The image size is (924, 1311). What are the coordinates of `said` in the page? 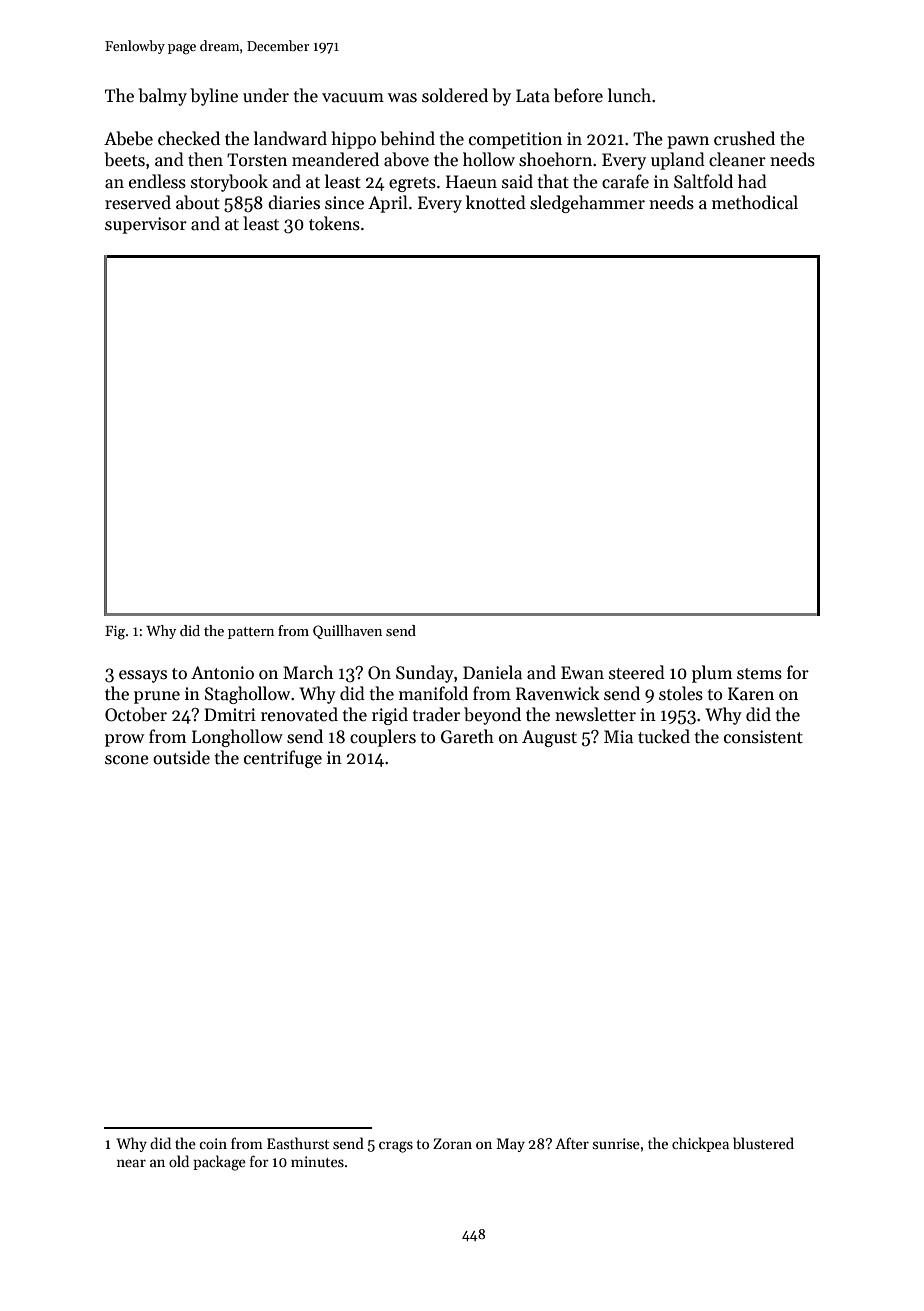 It's located at (517, 181).
